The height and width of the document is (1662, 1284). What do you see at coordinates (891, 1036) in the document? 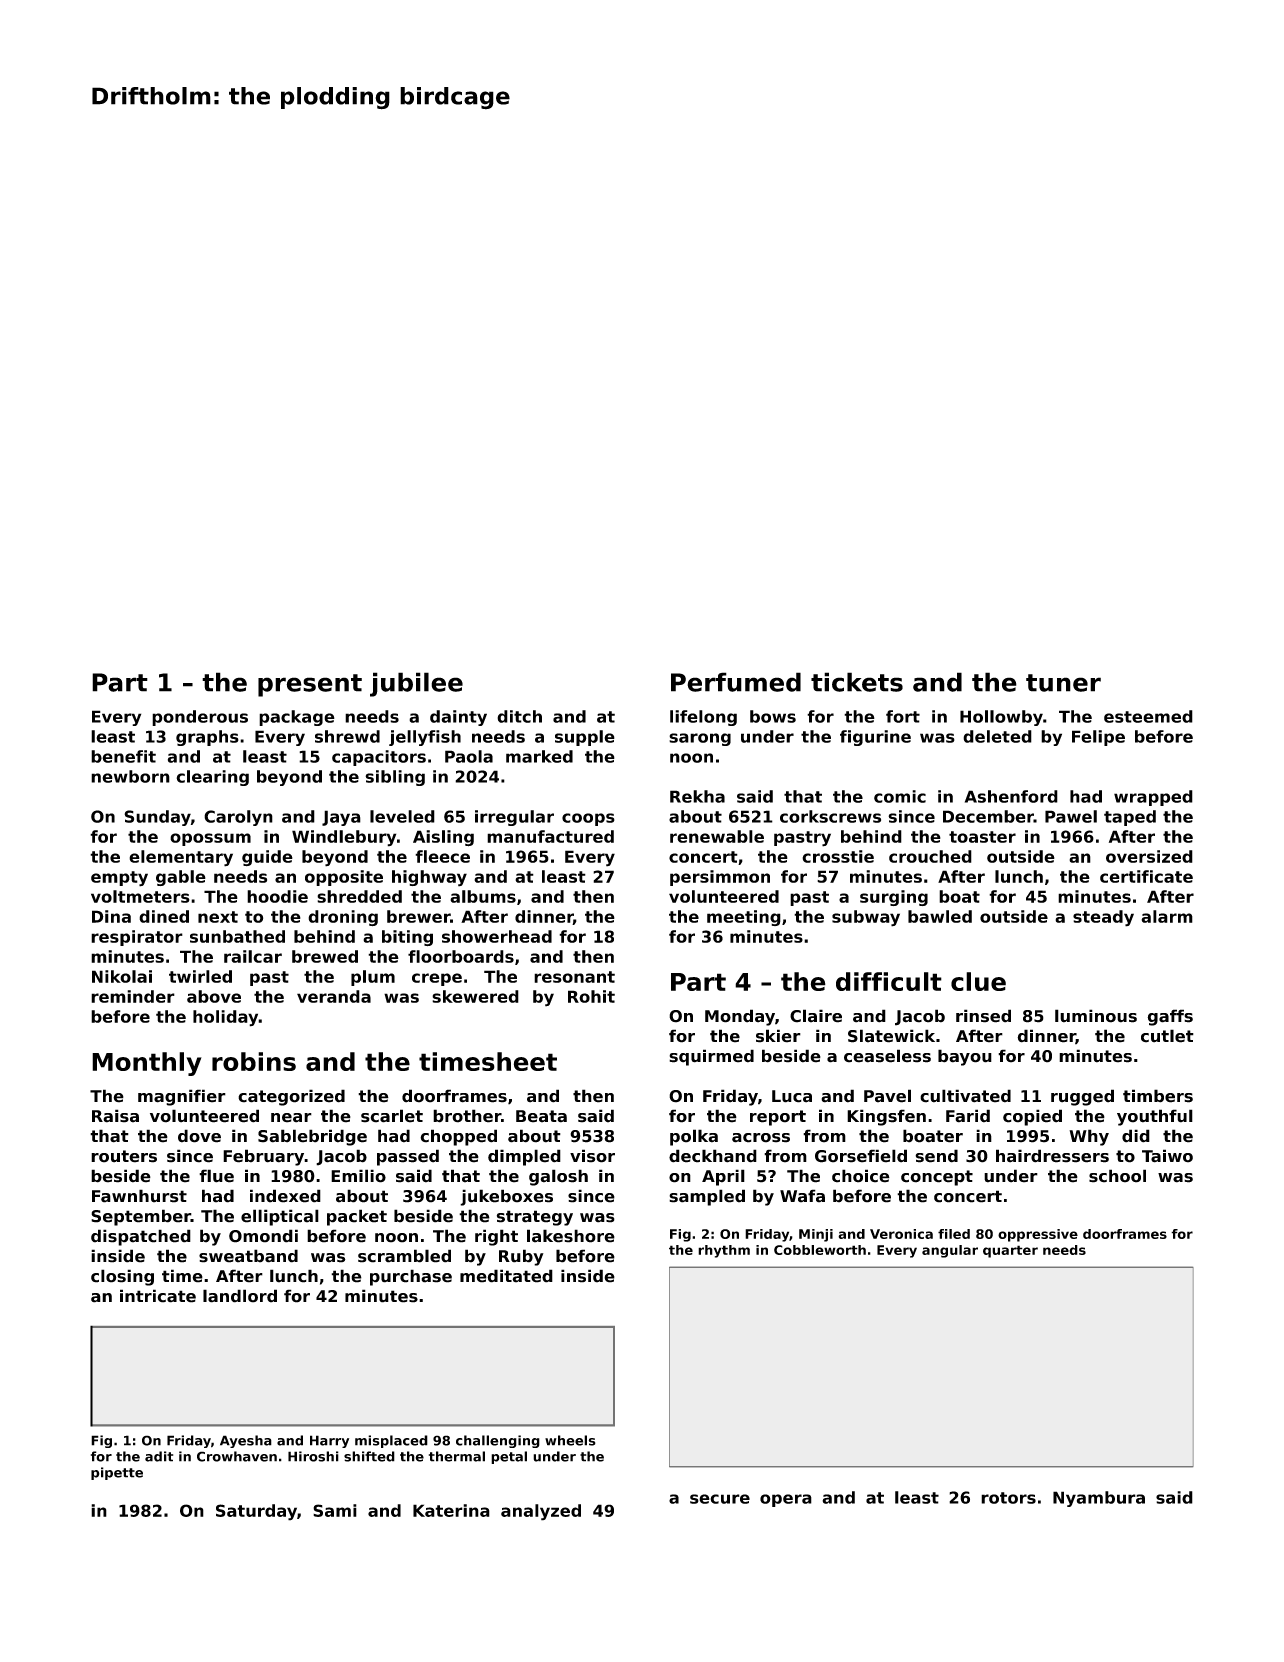
I see `Slatewick` at bounding box center [891, 1036].
